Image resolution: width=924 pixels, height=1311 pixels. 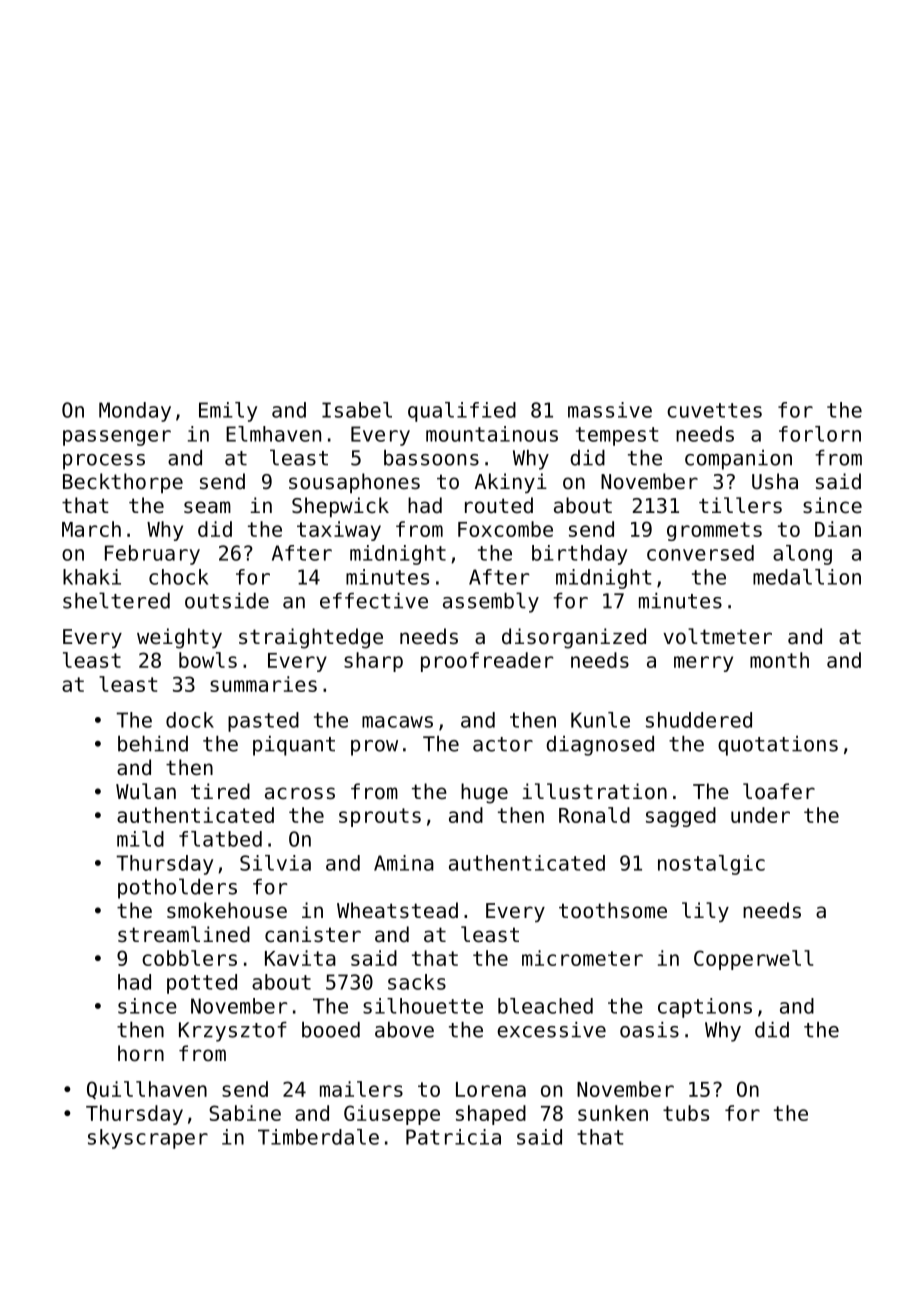 What do you see at coordinates (492, 434) in the document?
I see `mountainous` at bounding box center [492, 434].
